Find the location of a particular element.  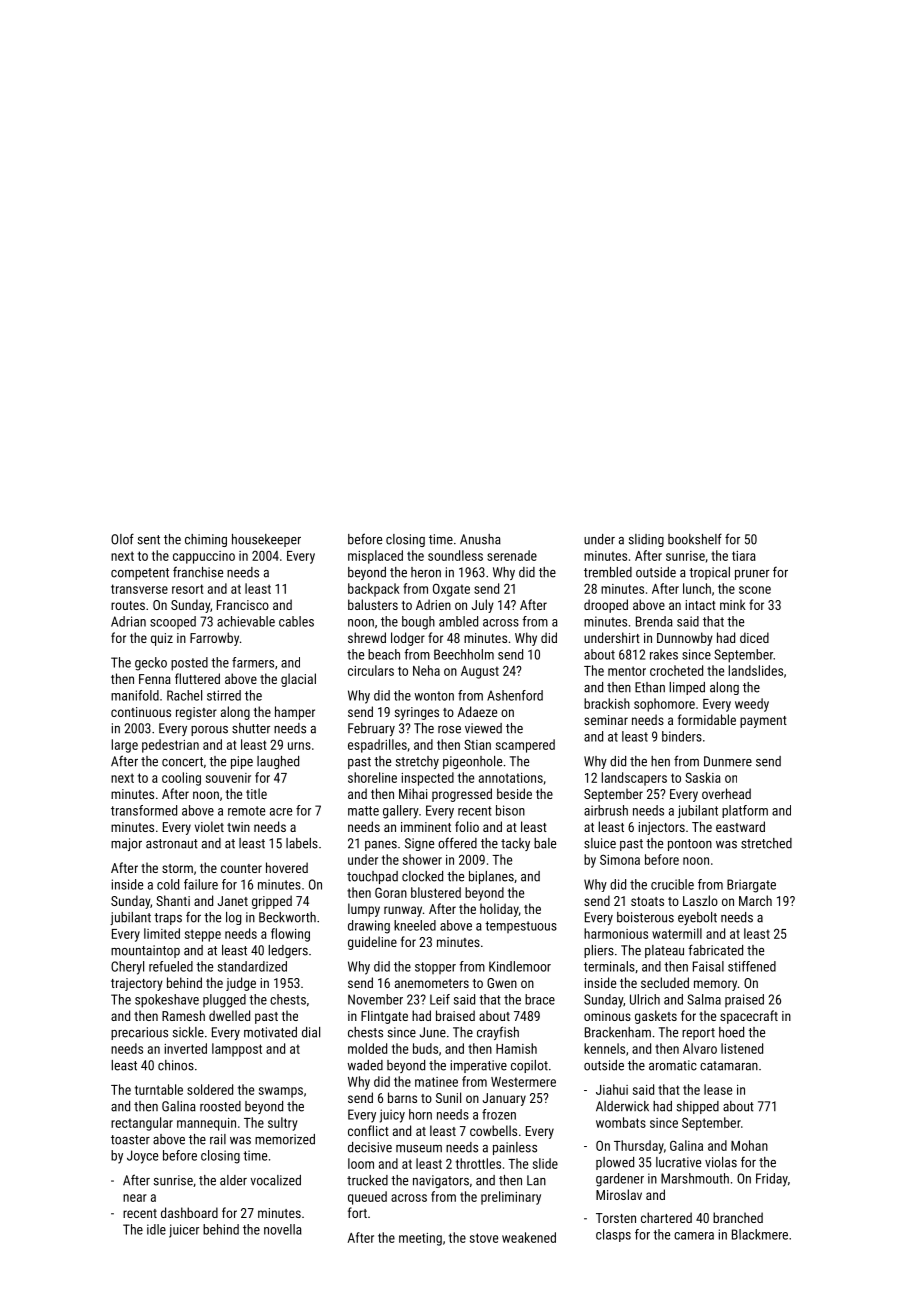

lodger is located at coordinates (408, 639).
